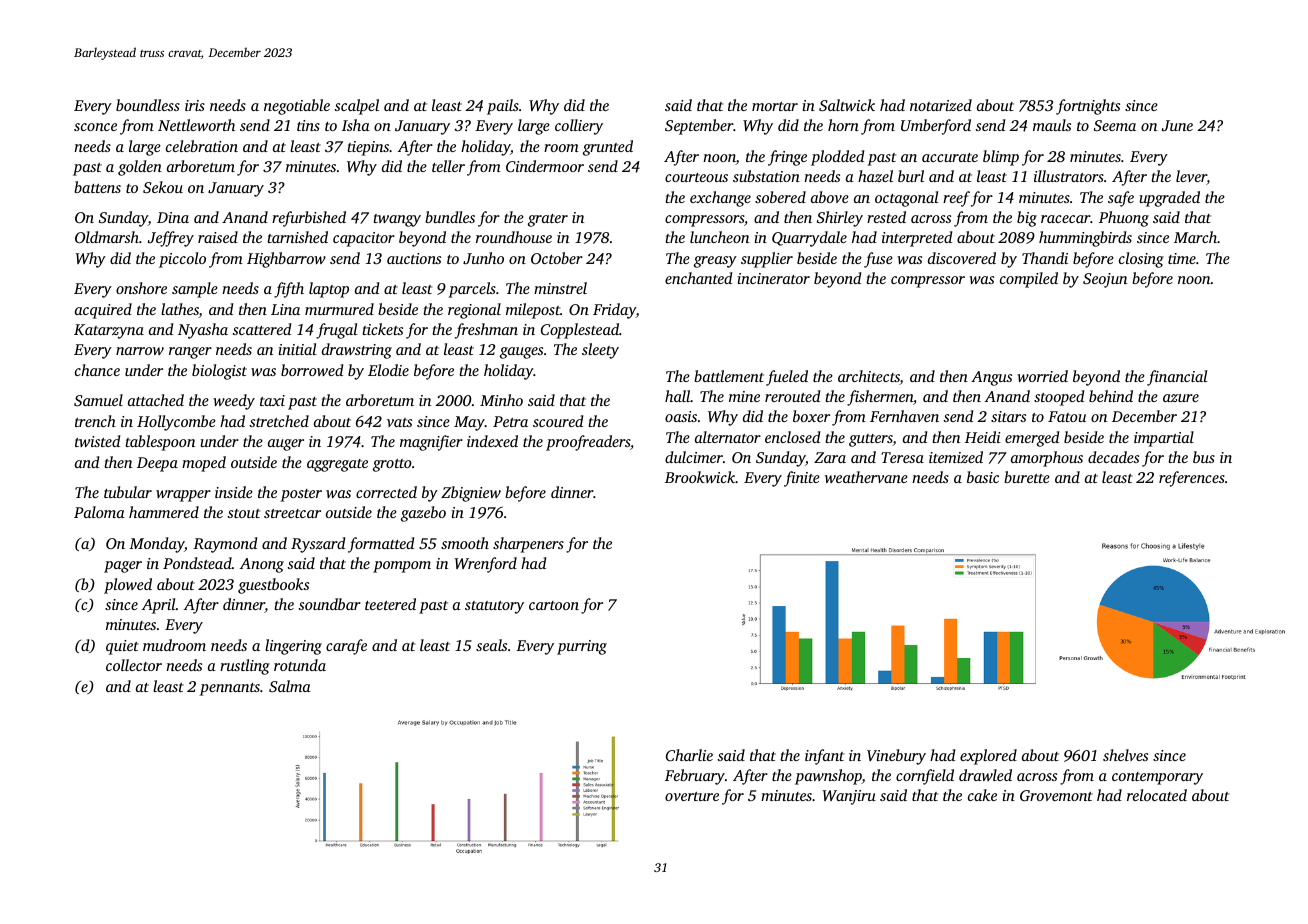  What do you see at coordinates (297, 237) in the document?
I see `tarnished` at bounding box center [297, 237].
